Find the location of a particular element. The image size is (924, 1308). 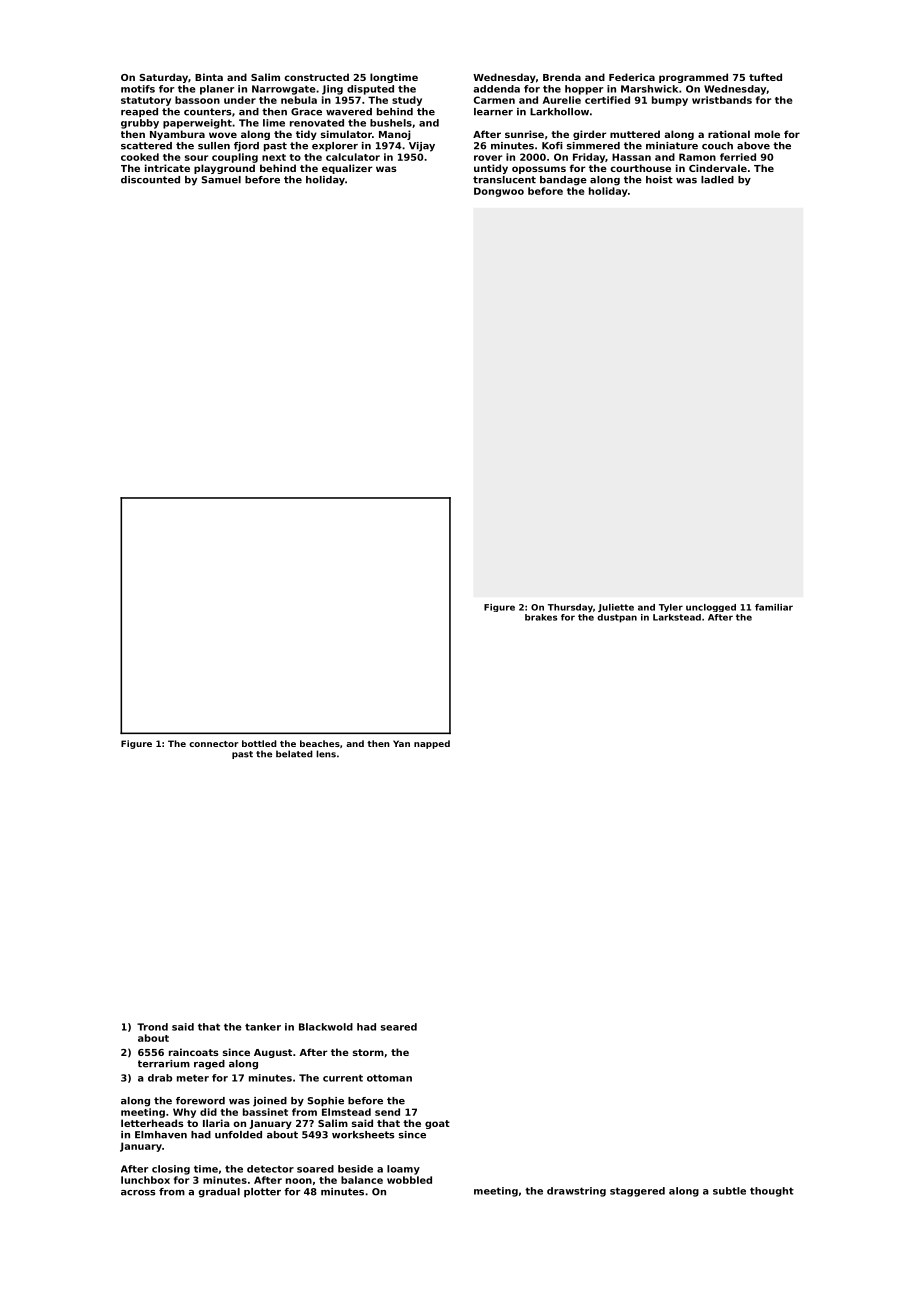

napped is located at coordinates (432, 744).
